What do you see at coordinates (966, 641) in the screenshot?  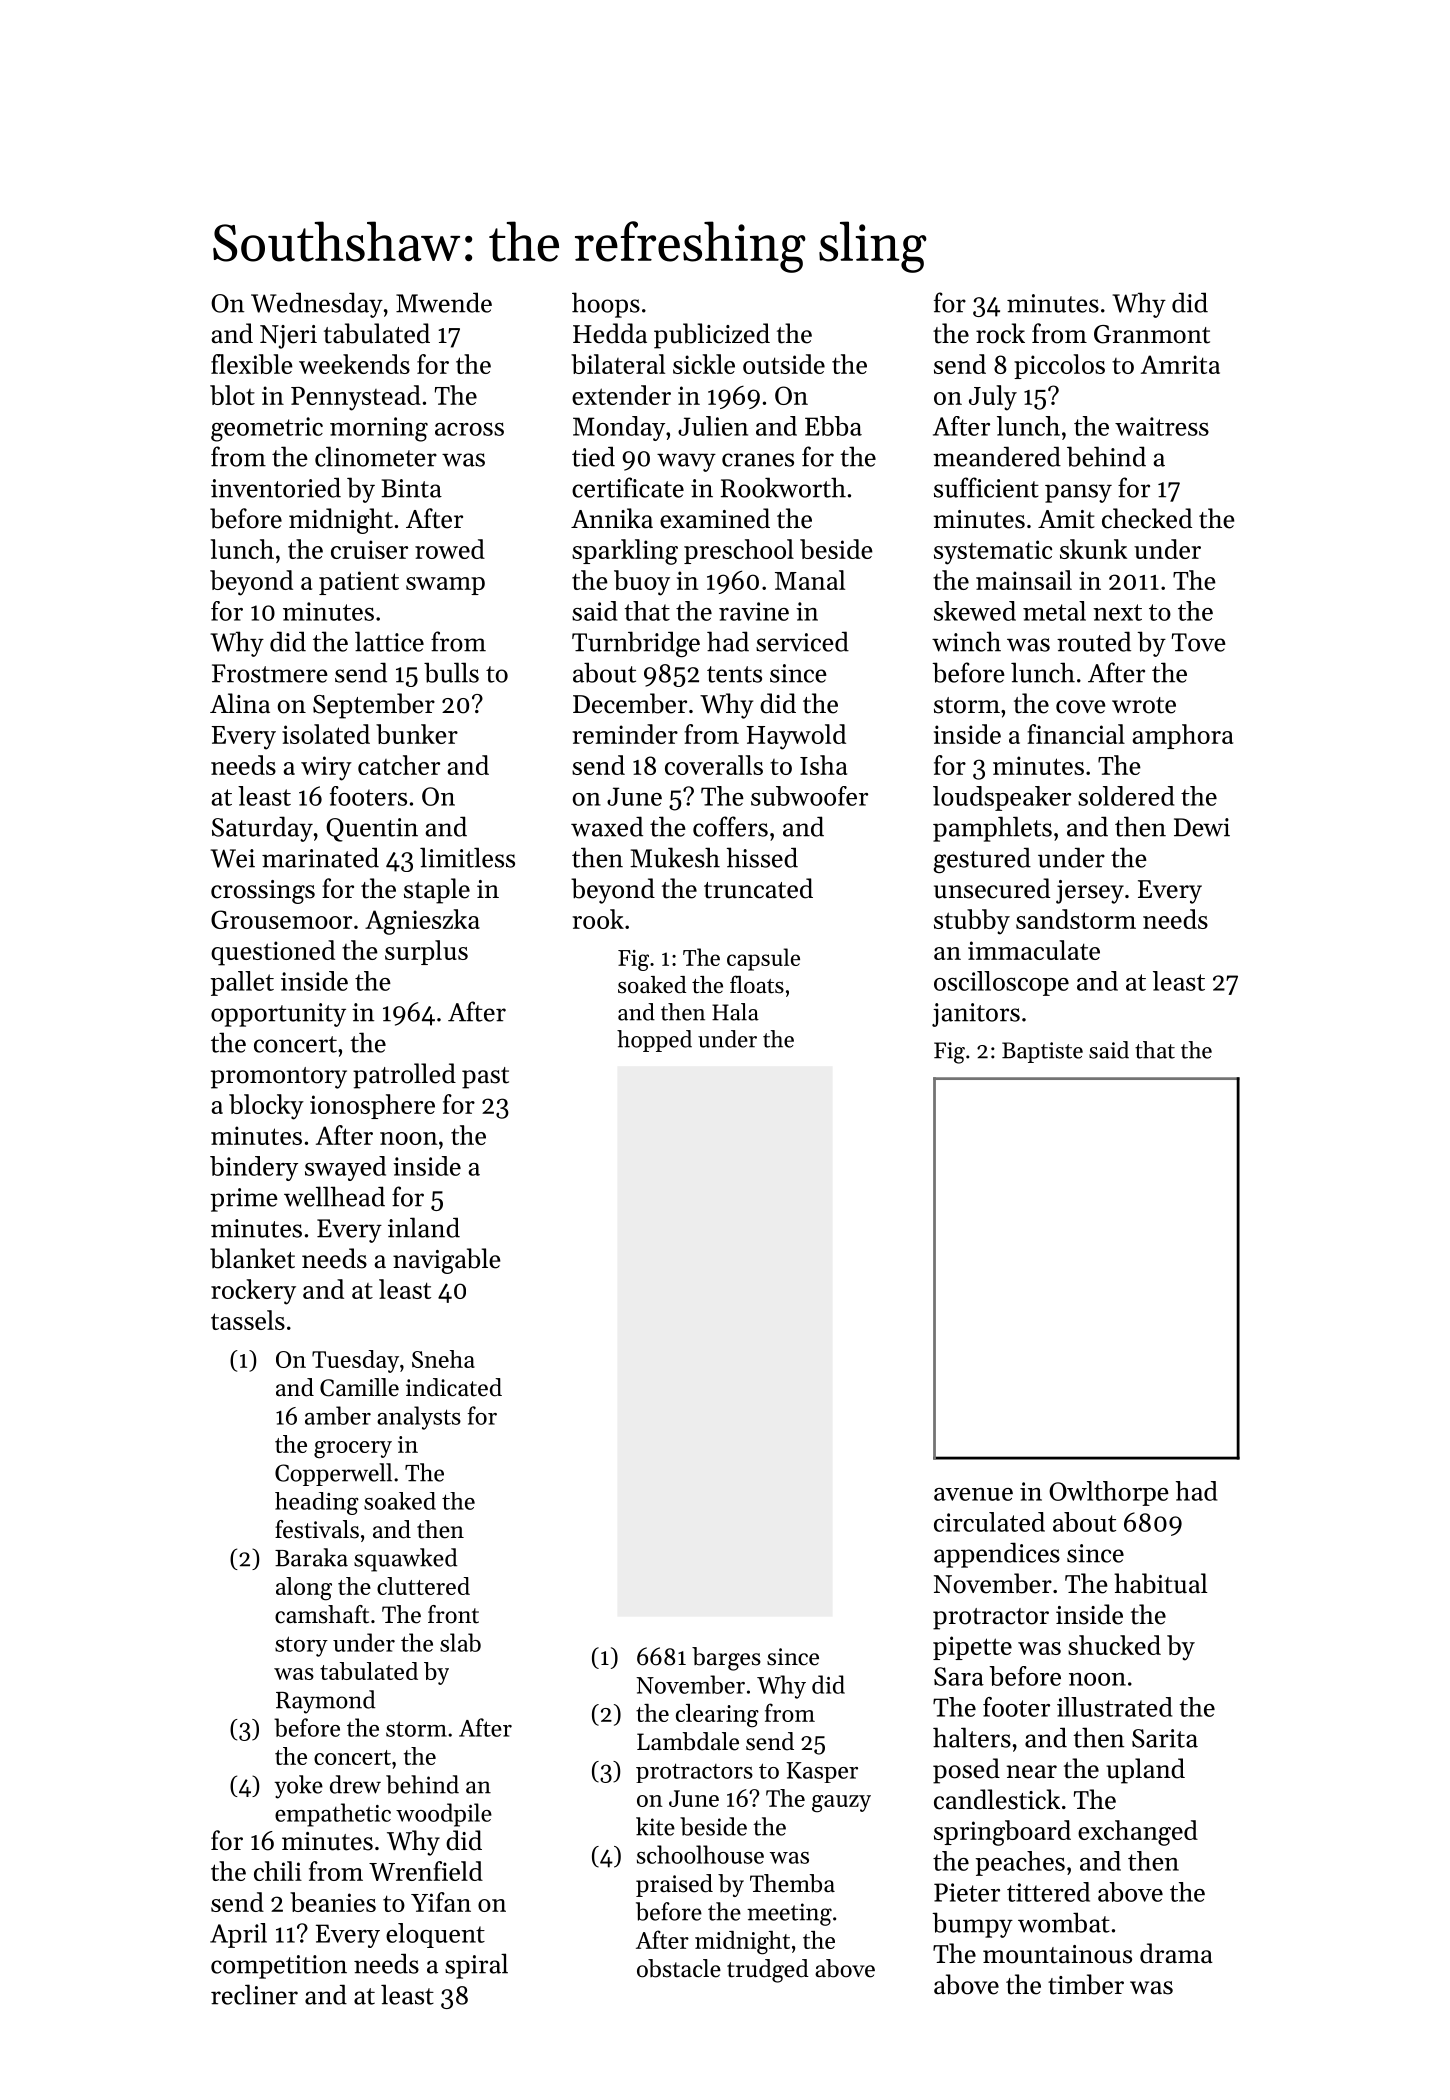 I see `winch` at bounding box center [966, 641].
